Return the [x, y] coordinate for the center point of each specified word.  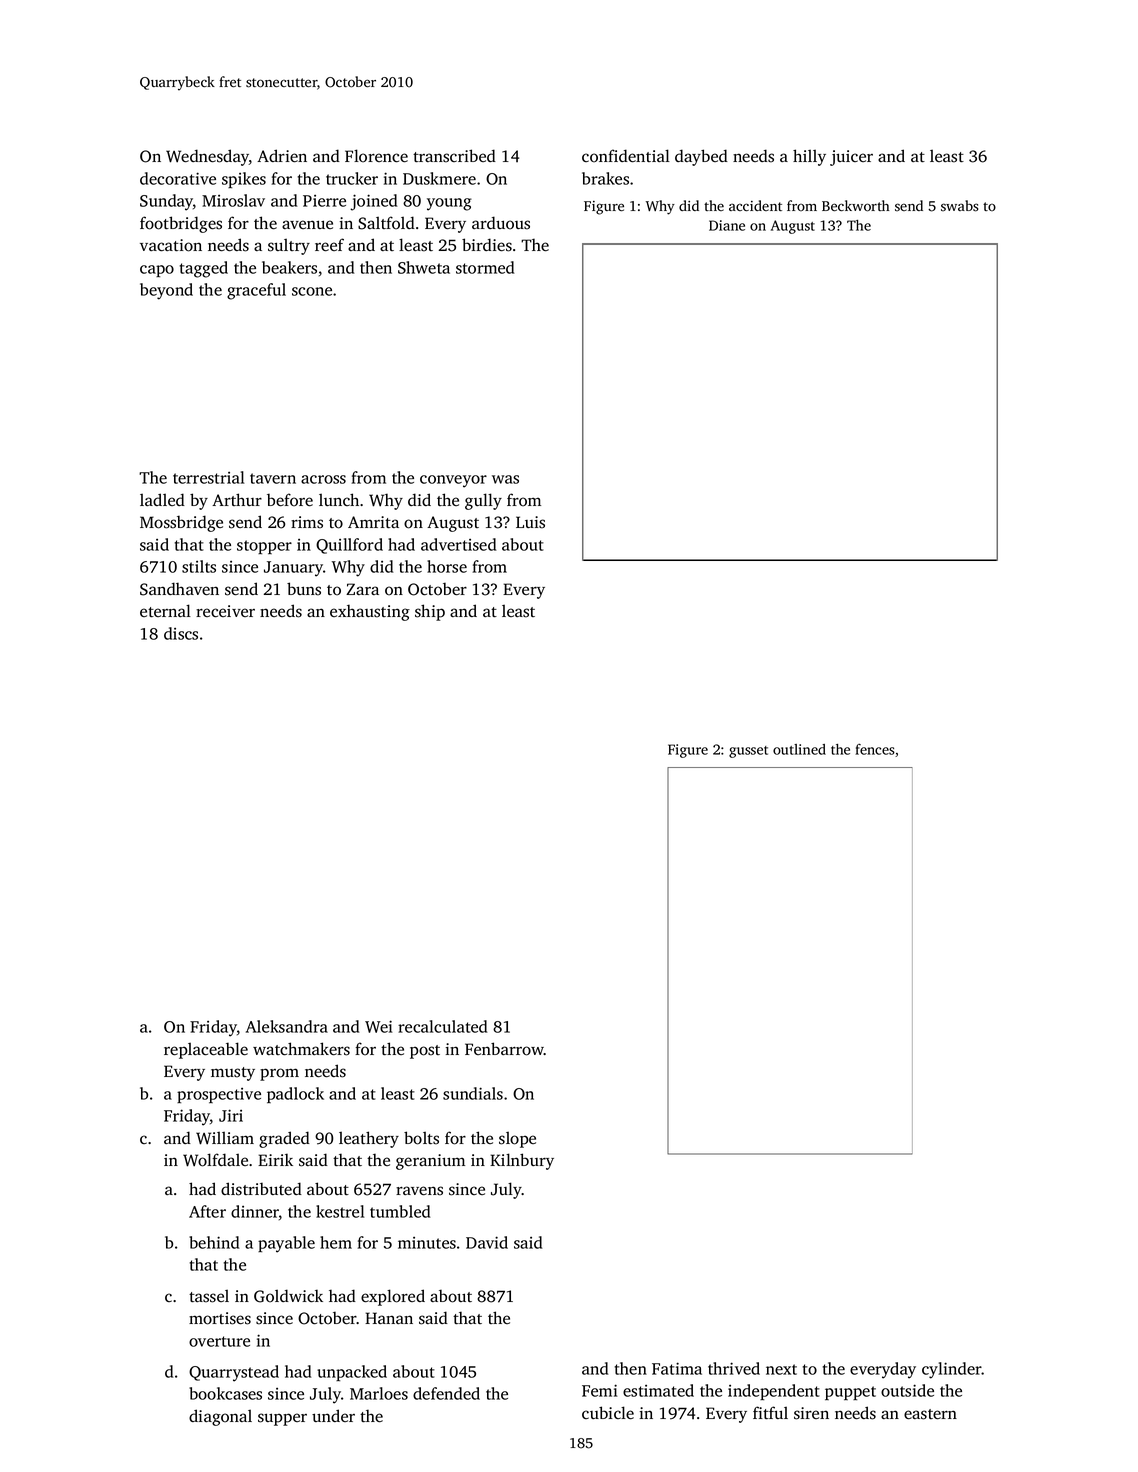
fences [875, 749]
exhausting [370, 612]
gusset [748, 752]
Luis [530, 522]
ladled [162, 499]
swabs [959, 206]
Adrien [282, 156]
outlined [799, 749]
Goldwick [288, 1296]
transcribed [454, 156]
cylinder [952, 1370]
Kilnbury [522, 1161]
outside [907, 1390]
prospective [219, 1095]
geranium [430, 1162]
